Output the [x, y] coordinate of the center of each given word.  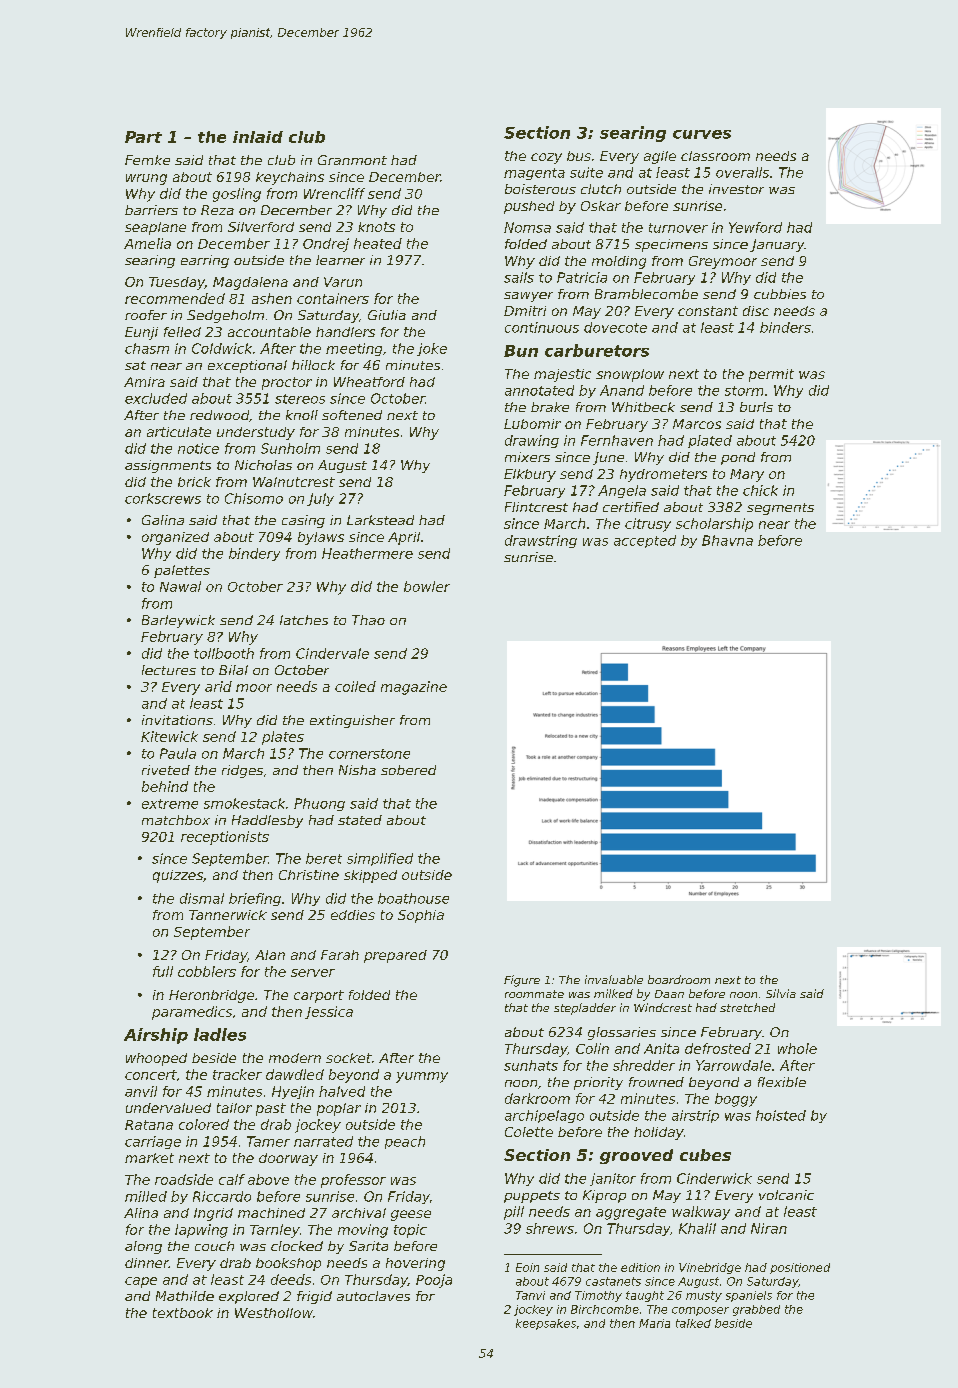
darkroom [537, 1098]
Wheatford [369, 382]
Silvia [781, 993]
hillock [313, 365]
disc [756, 311]
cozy [546, 158]
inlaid [258, 137]
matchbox [176, 820]
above [268, 1179]
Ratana [149, 1125]
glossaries [622, 1033]
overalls [742, 172]
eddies [353, 915]
